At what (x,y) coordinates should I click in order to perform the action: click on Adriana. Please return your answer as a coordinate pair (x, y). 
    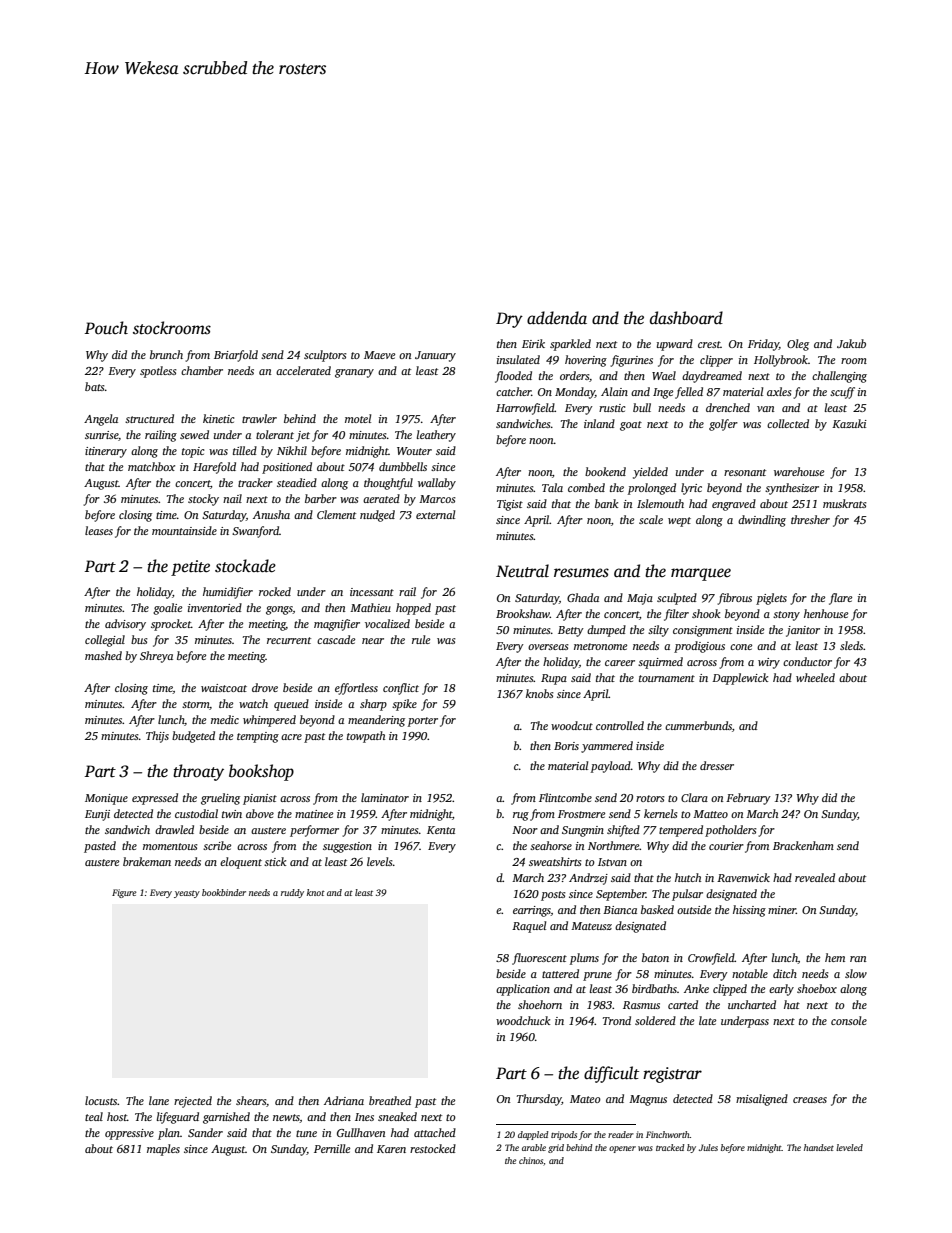
    Looking at the image, I should click on (344, 1100).
